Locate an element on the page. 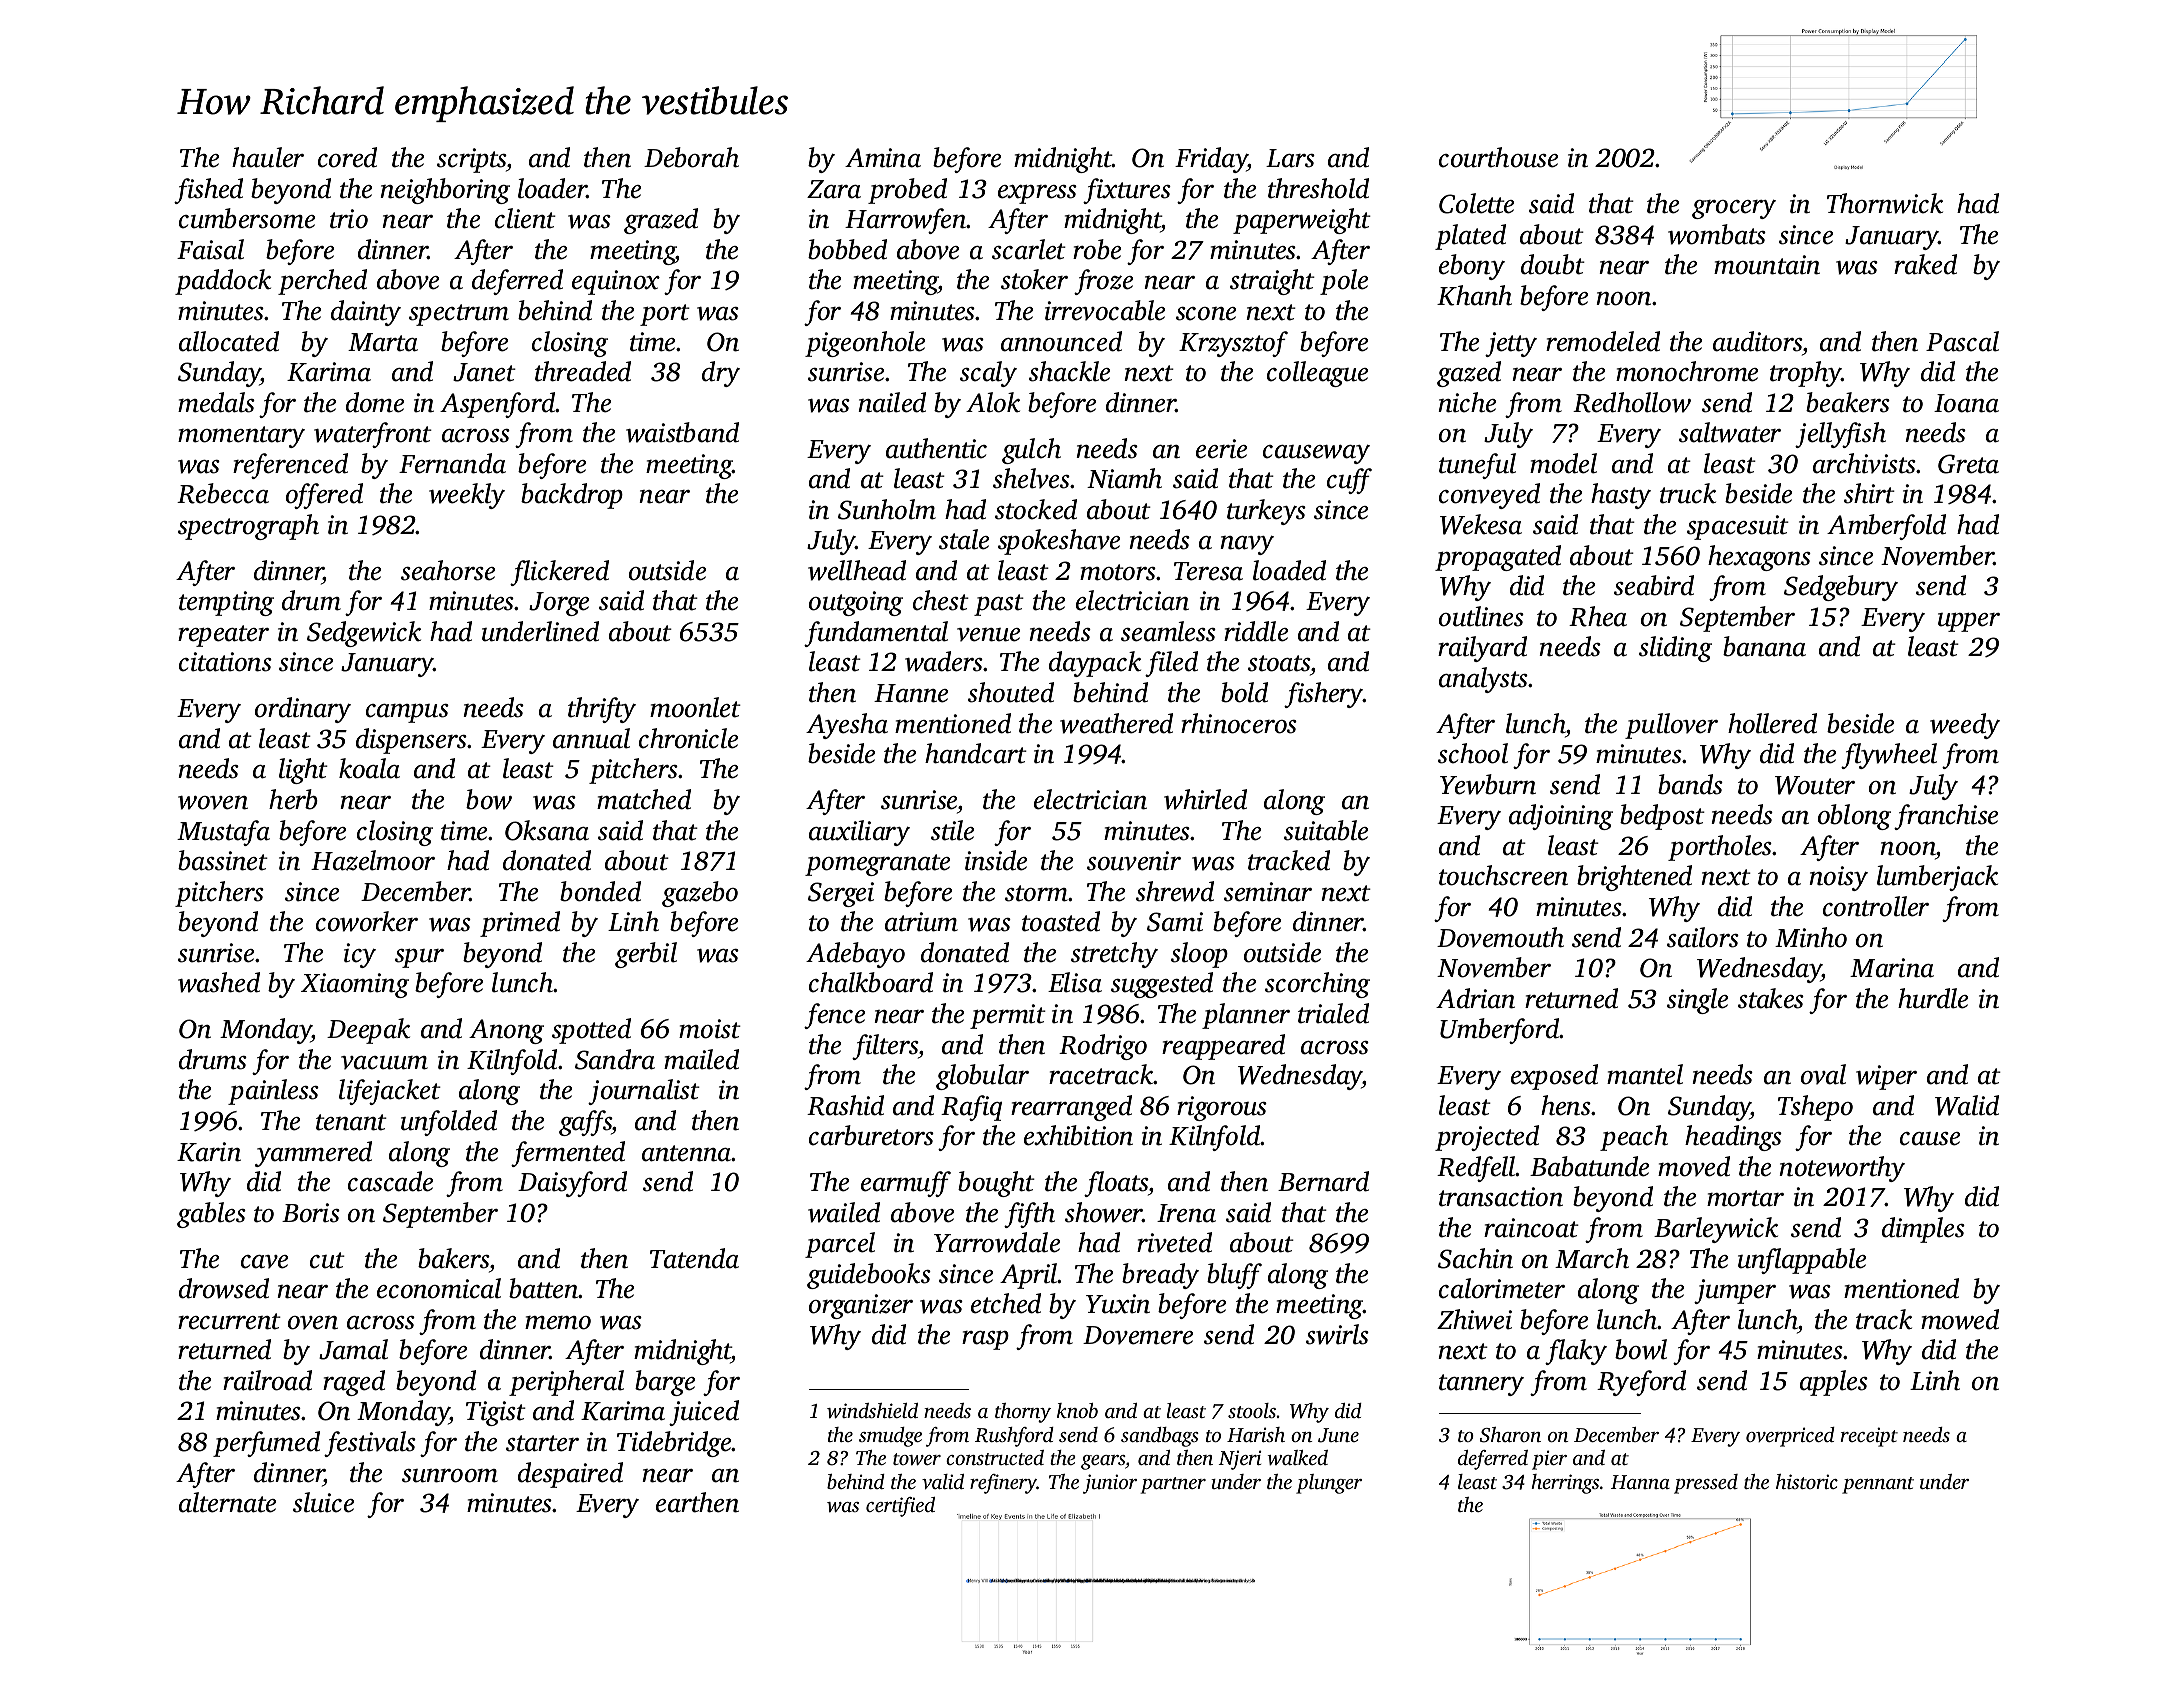 This document has height=1683, width=2178. bobbed is located at coordinates (847, 249).
